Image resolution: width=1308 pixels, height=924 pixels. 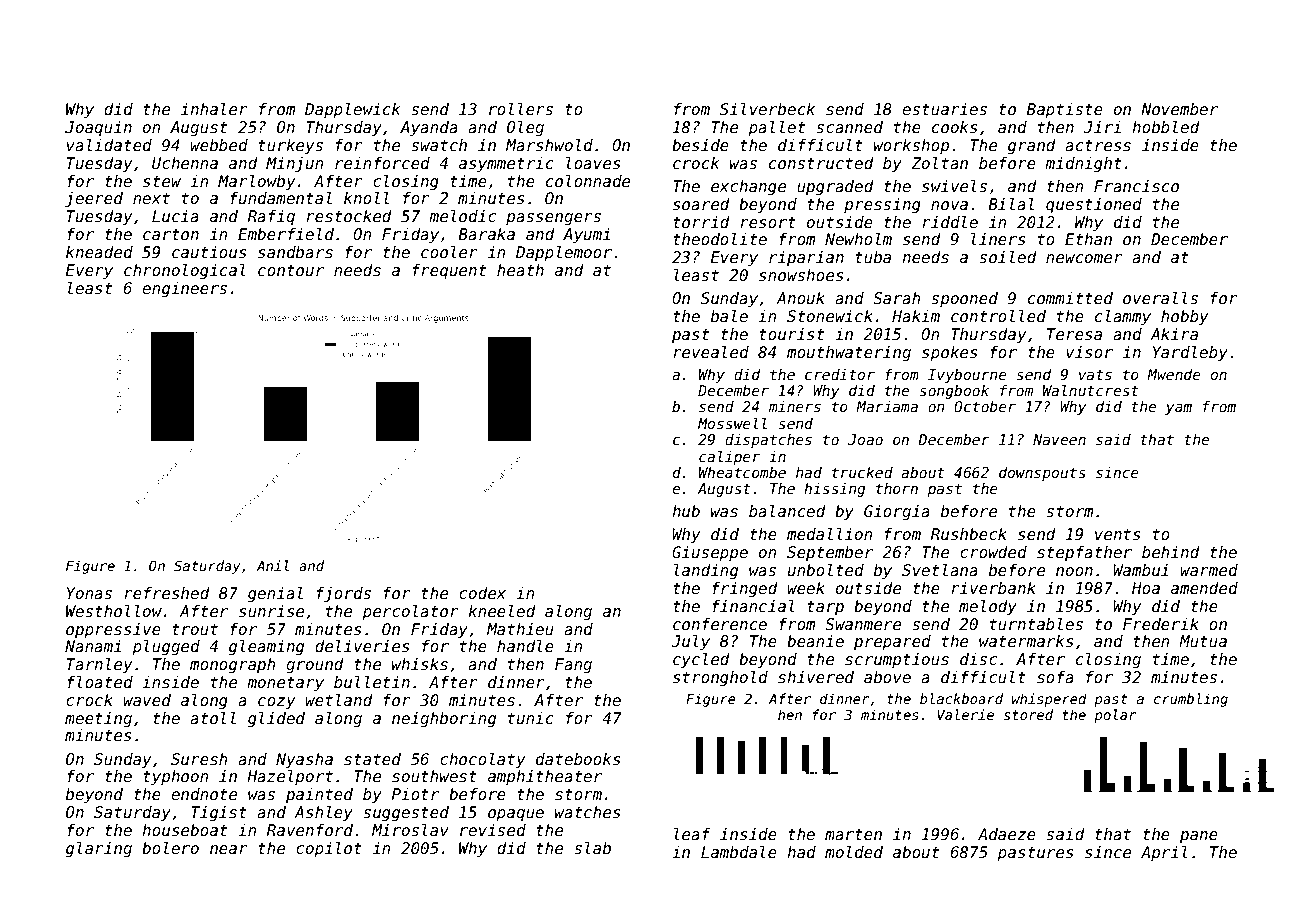 What do you see at coordinates (353, 110) in the screenshot?
I see `Dapplewick` at bounding box center [353, 110].
